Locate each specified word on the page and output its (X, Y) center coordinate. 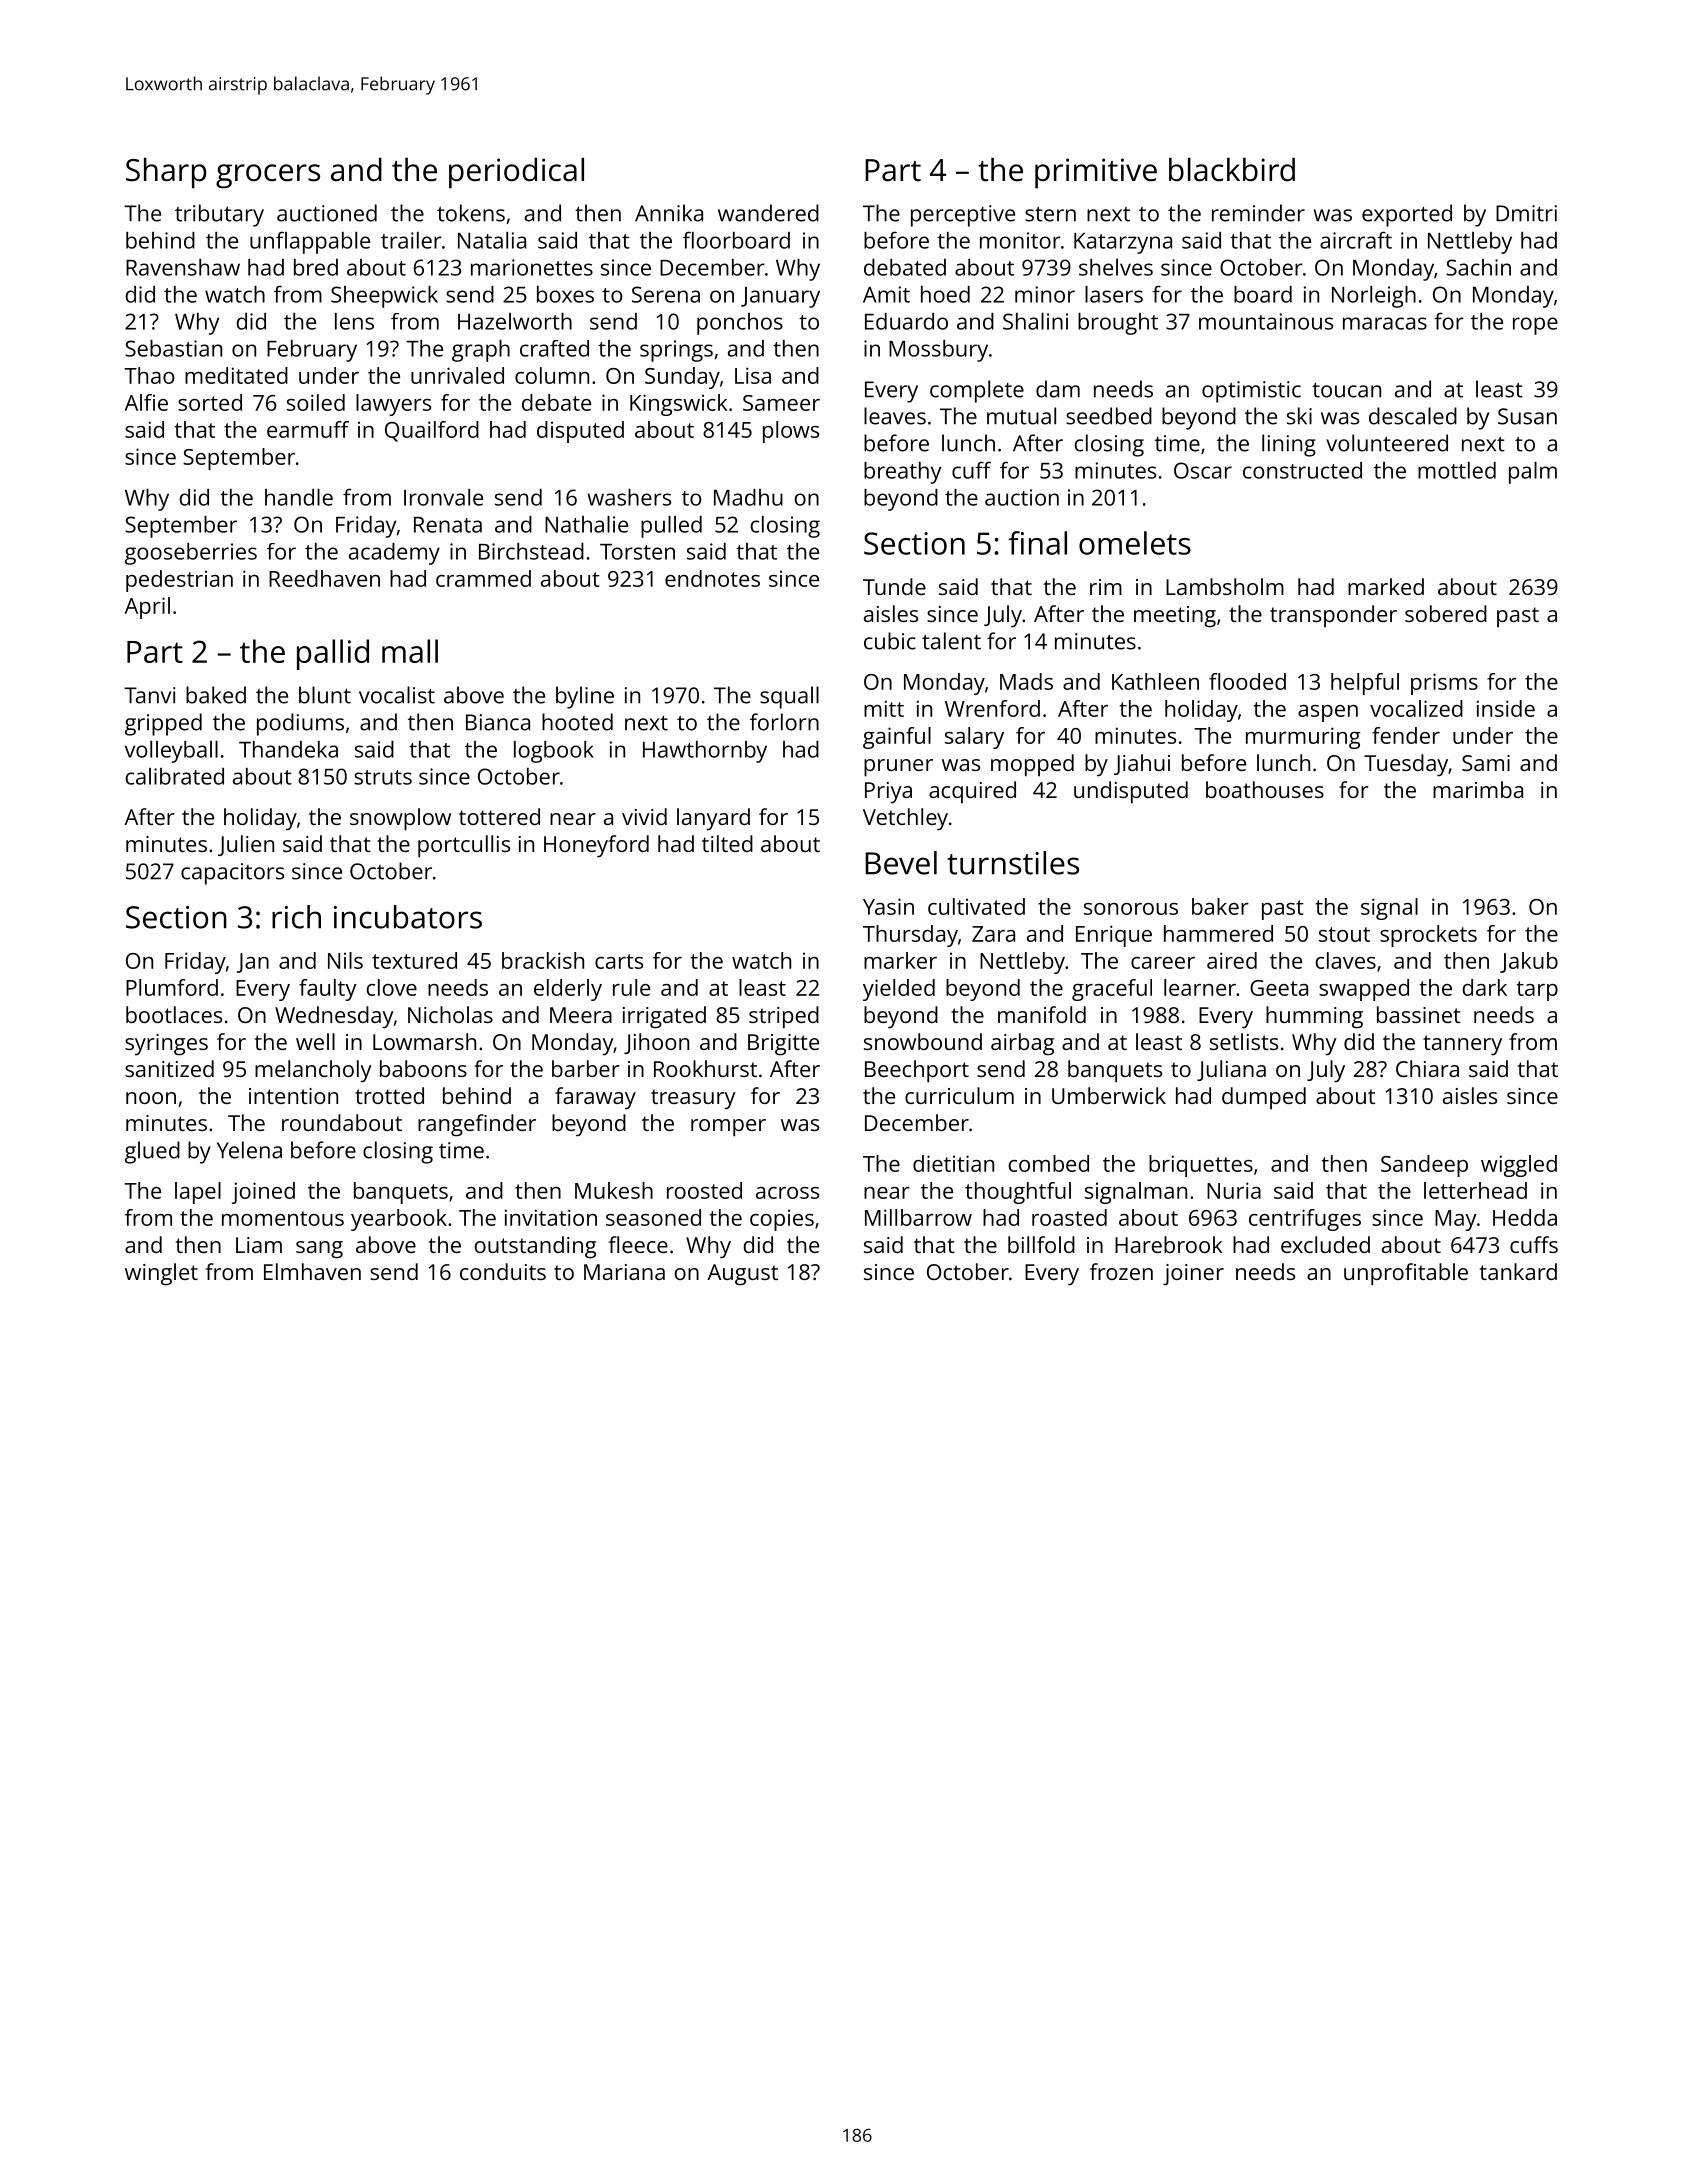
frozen (1121, 1271)
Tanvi (150, 695)
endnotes (712, 578)
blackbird (1232, 170)
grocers (268, 176)
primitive (1096, 173)
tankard (1518, 1271)
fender (1406, 735)
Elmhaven (312, 1271)
